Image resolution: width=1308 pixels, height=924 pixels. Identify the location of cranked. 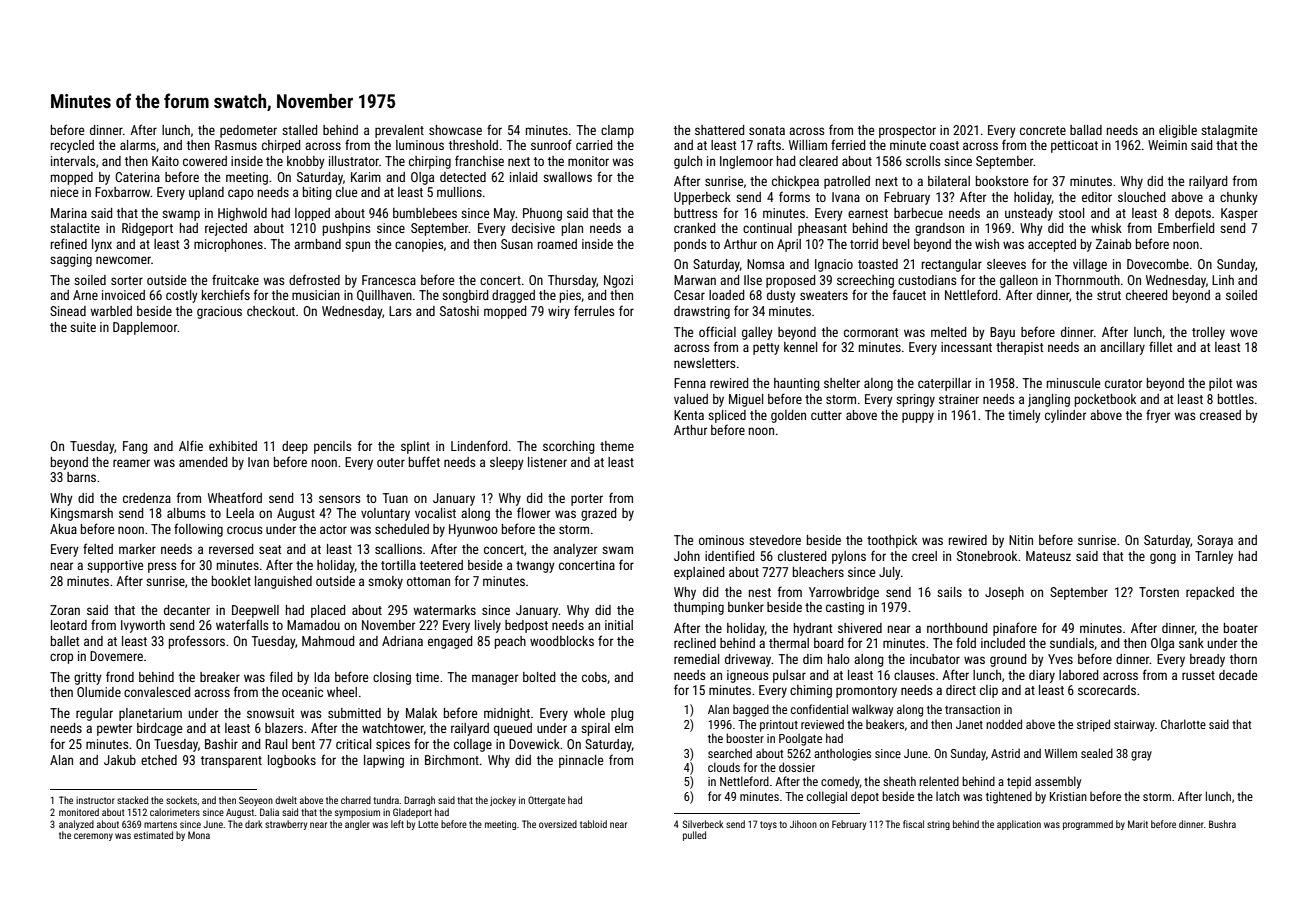
(694, 228).
